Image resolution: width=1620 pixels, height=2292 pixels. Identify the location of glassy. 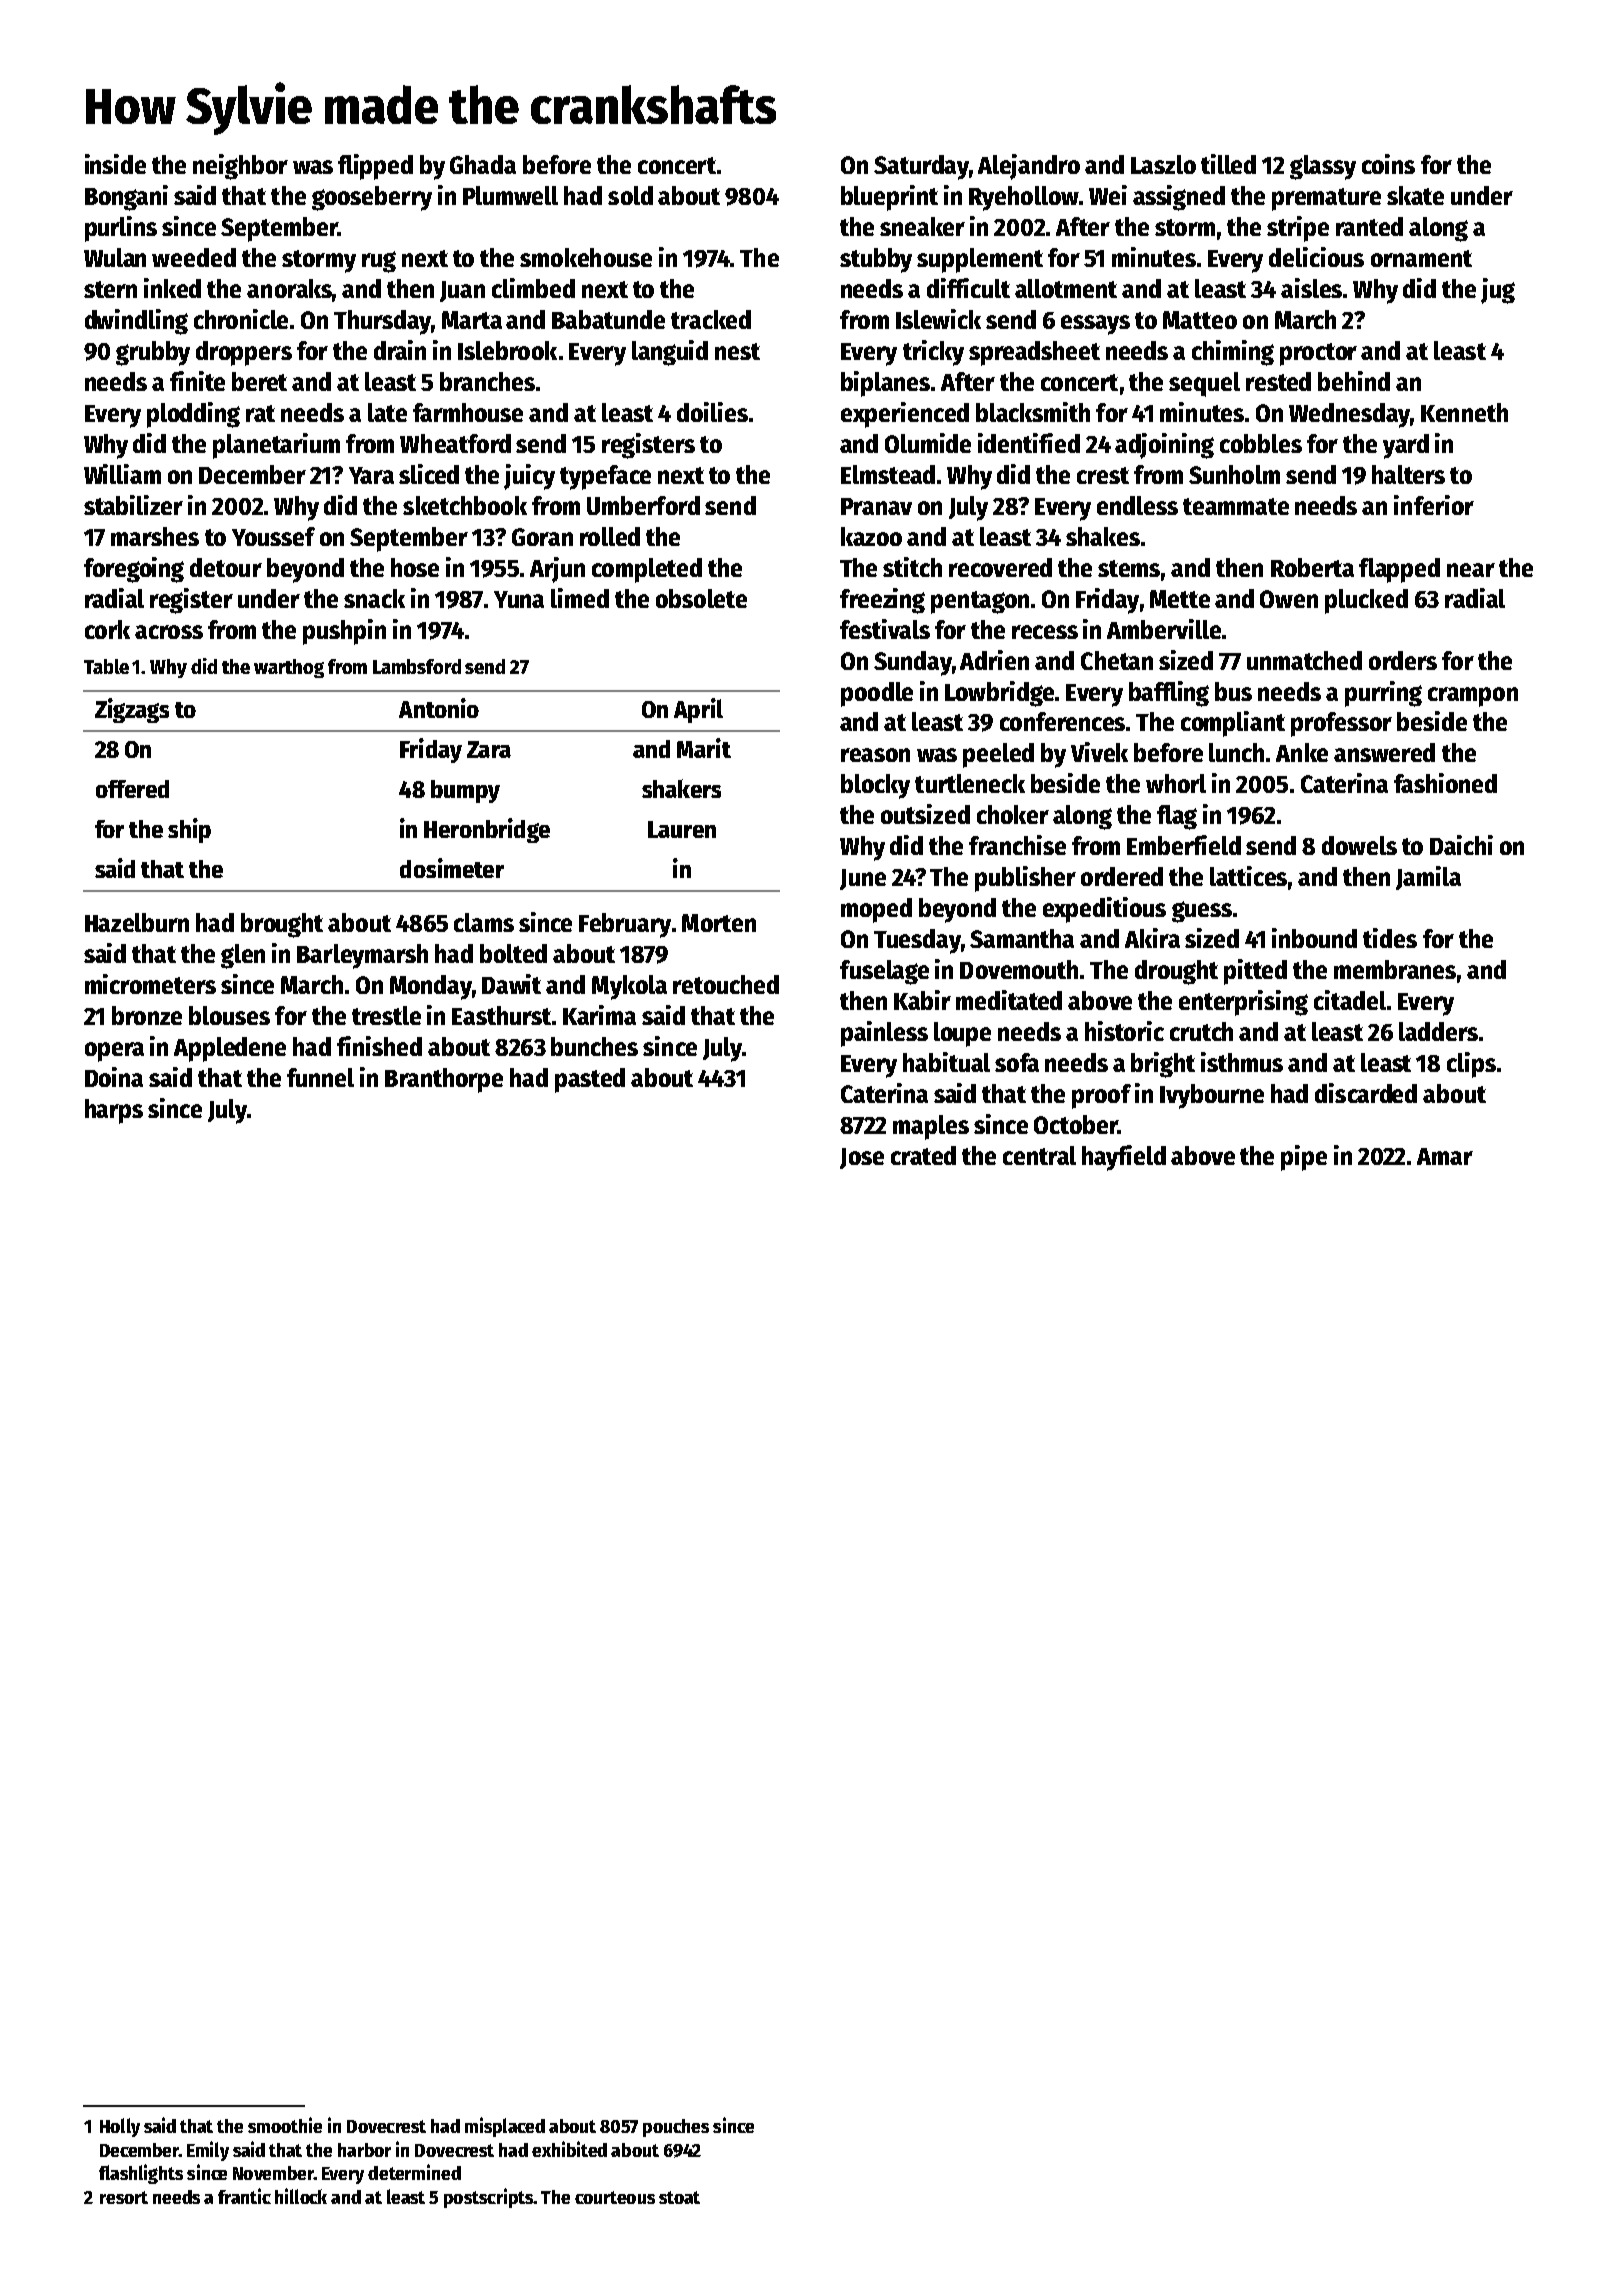
(1323, 167).
